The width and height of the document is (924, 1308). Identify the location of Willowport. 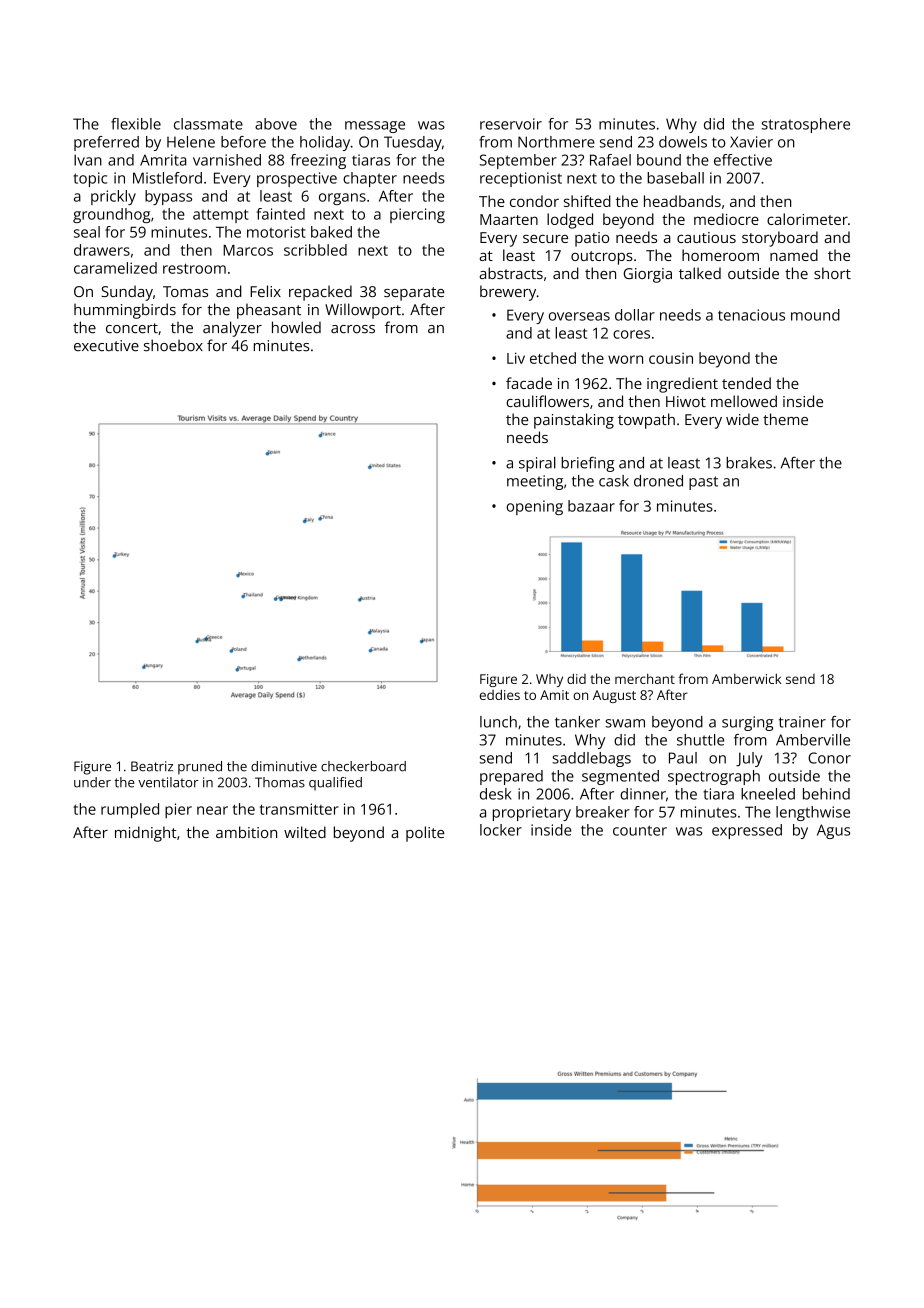
(363, 311).
